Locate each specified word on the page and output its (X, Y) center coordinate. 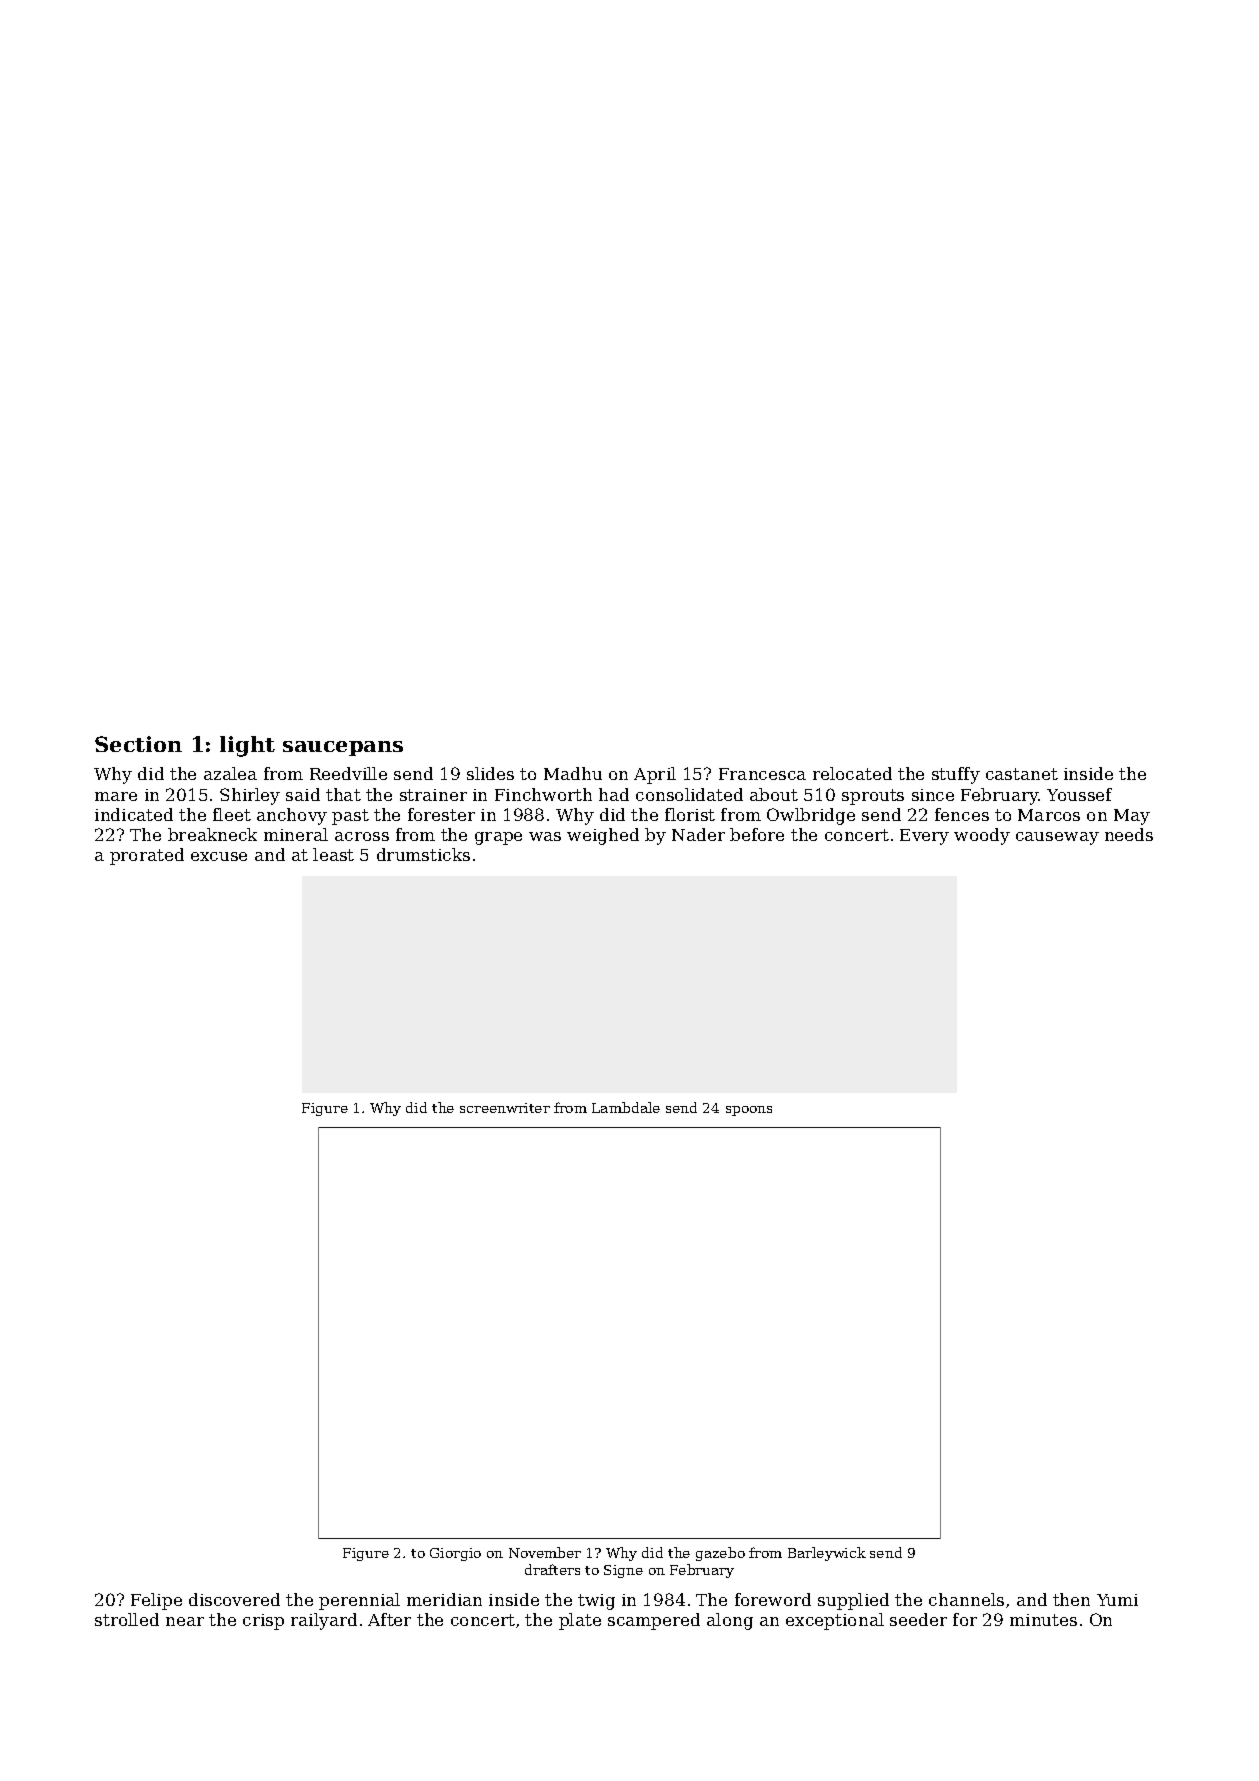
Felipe (156, 1601)
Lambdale (626, 1107)
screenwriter (505, 1108)
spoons (749, 1111)
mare (116, 796)
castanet (1022, 774)
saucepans (343, 748)
